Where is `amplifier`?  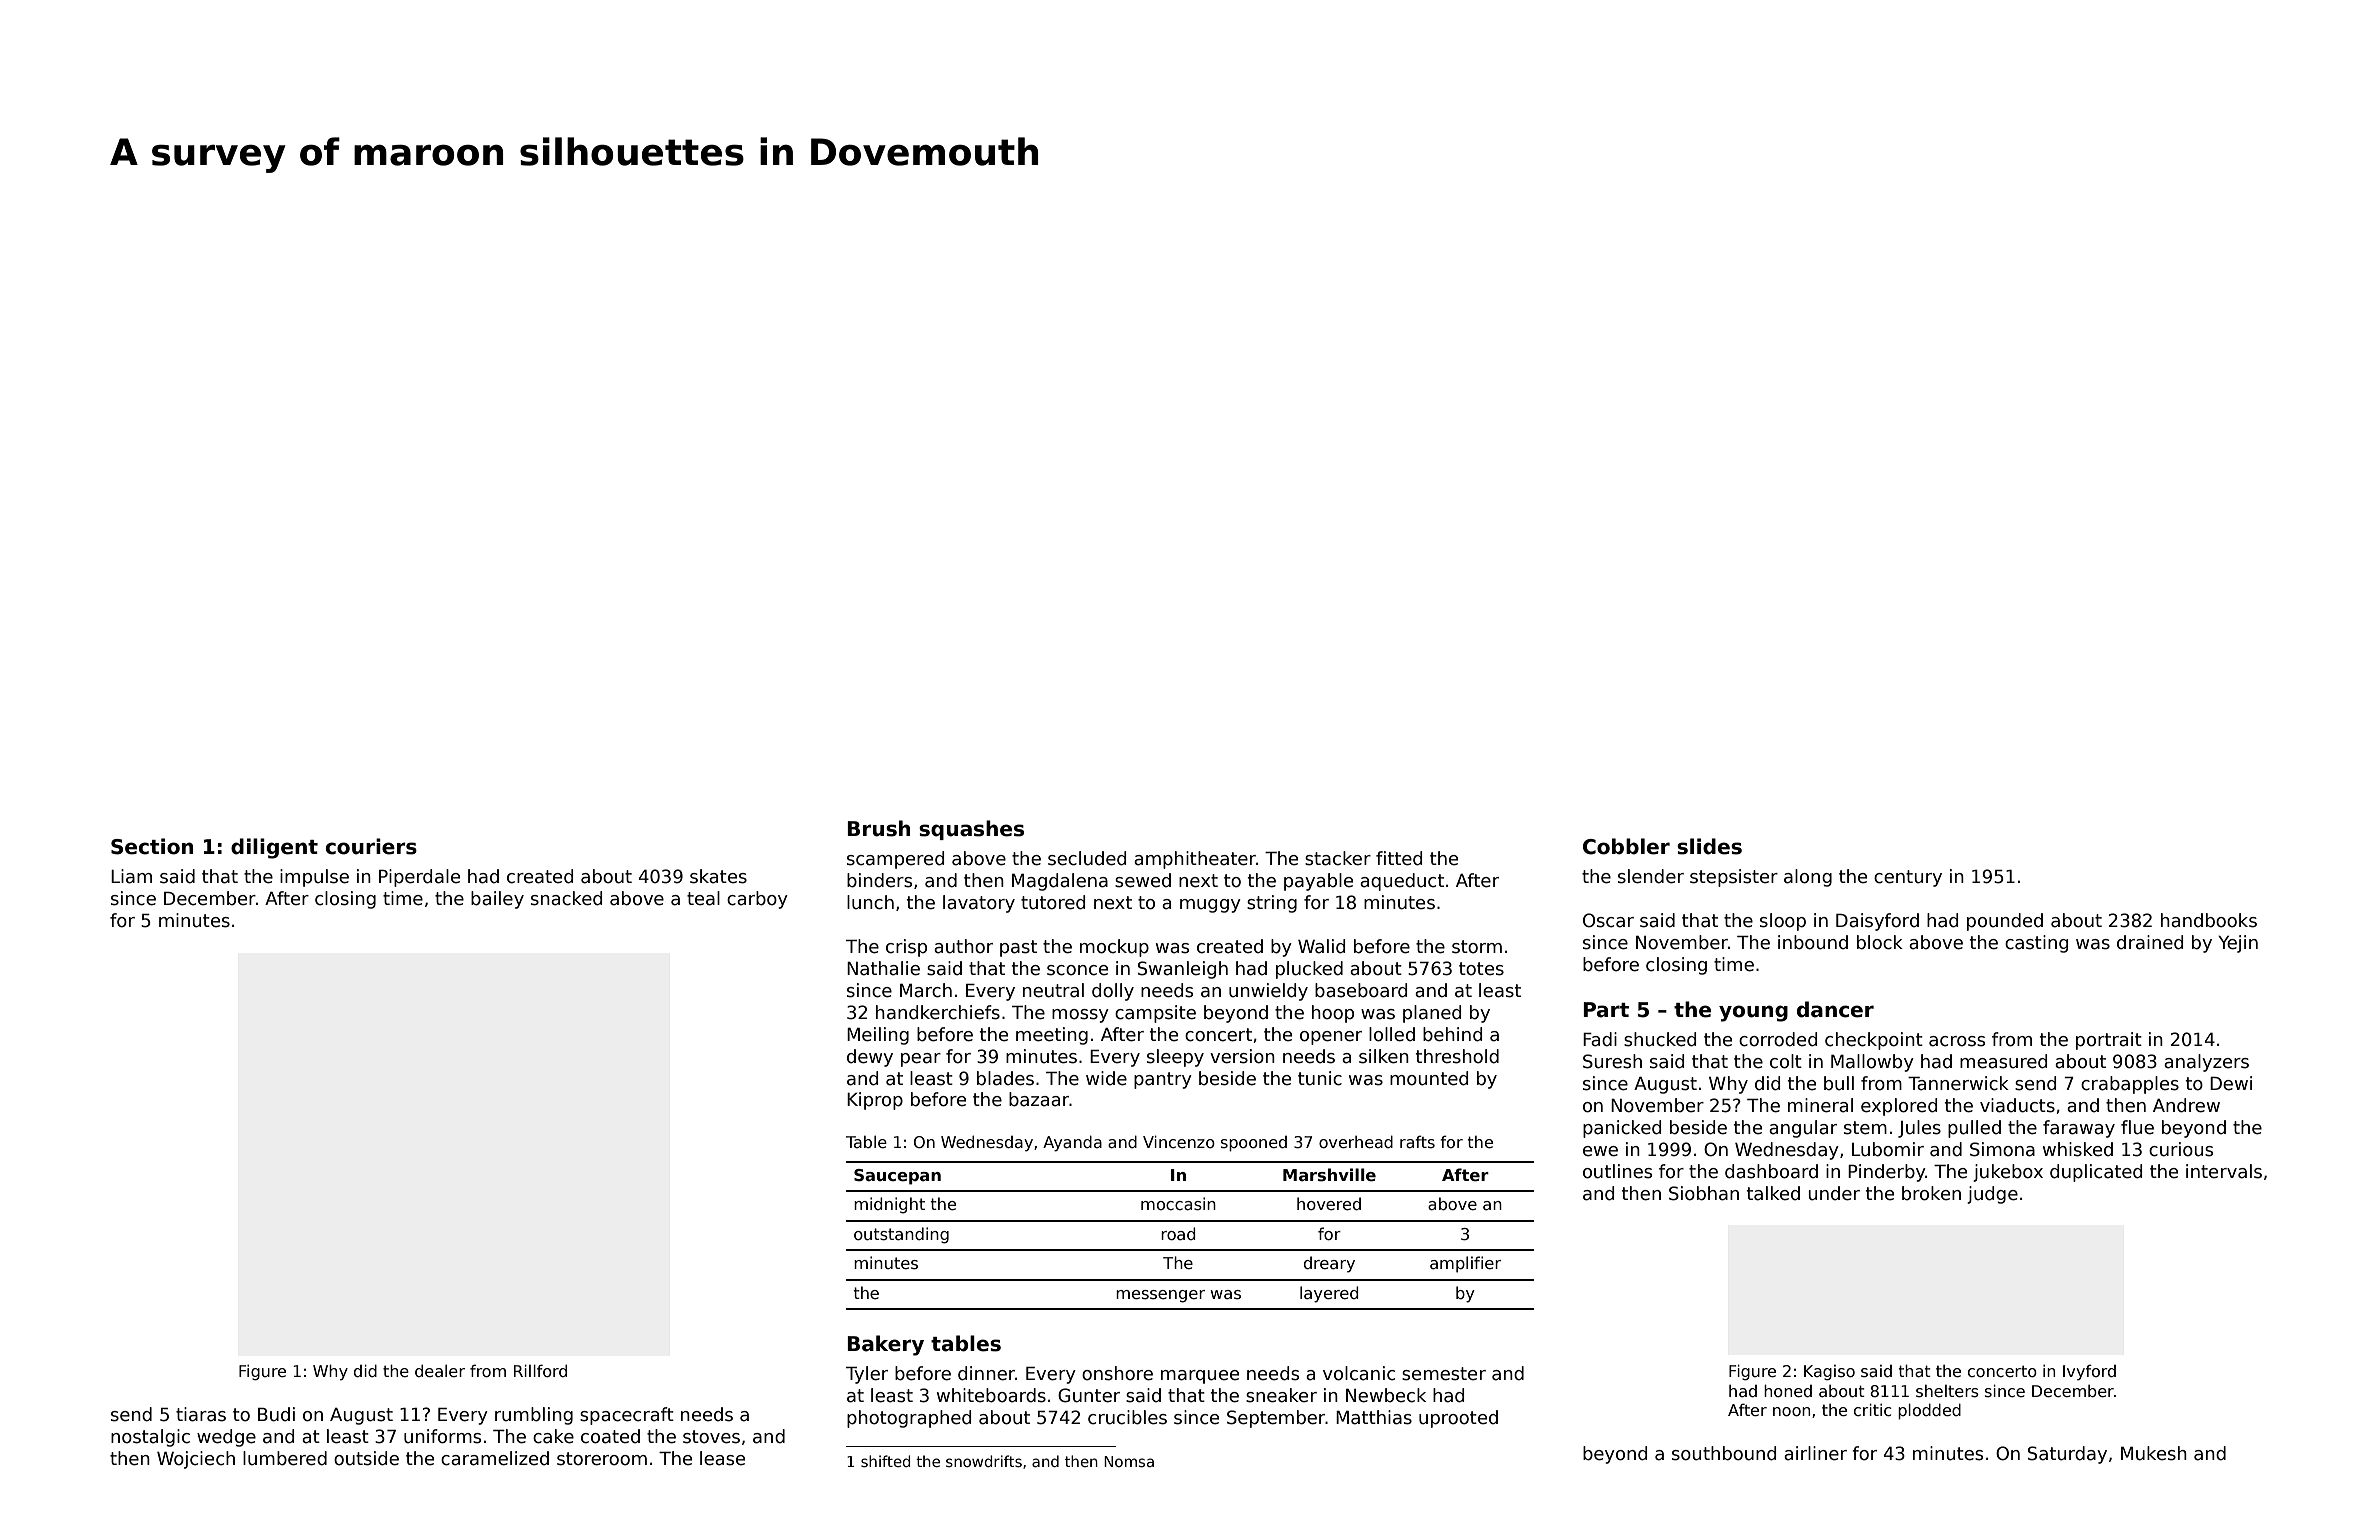
amplifier is located at coordinates (1465, 1264).
